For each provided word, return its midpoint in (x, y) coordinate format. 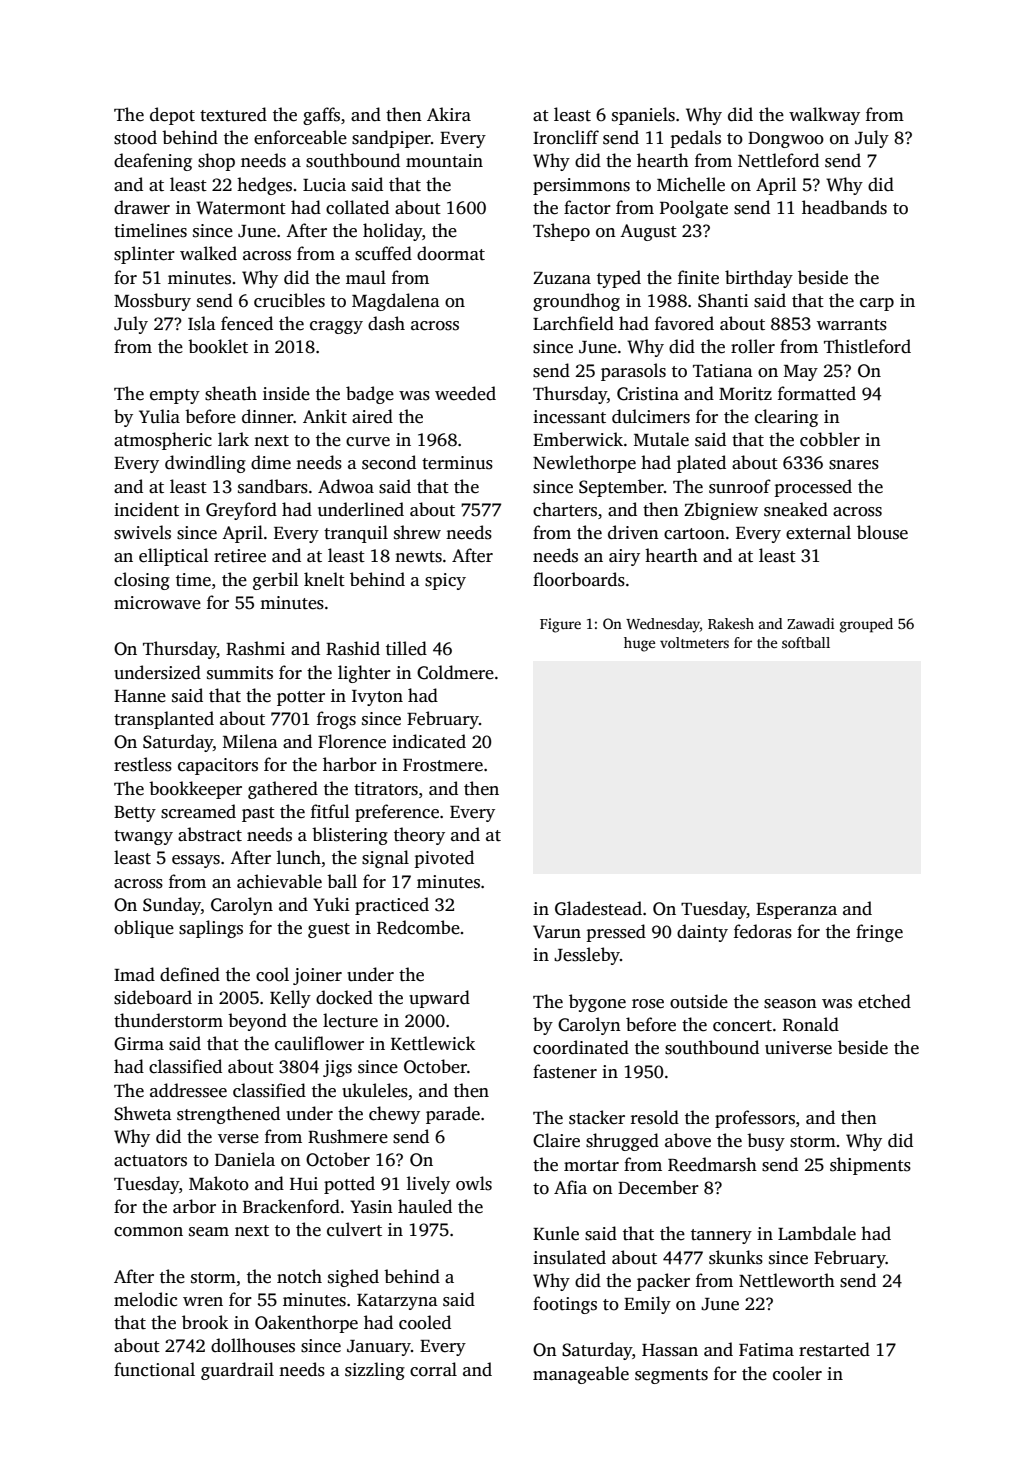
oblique (144, 929)
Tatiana (723, 370)
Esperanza (796, 911)
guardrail (237, 1371)
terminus (457, 463)
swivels (142, 532)
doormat (451, 253)
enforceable (300, 137)
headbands (844, 207)
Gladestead (598, 908)
